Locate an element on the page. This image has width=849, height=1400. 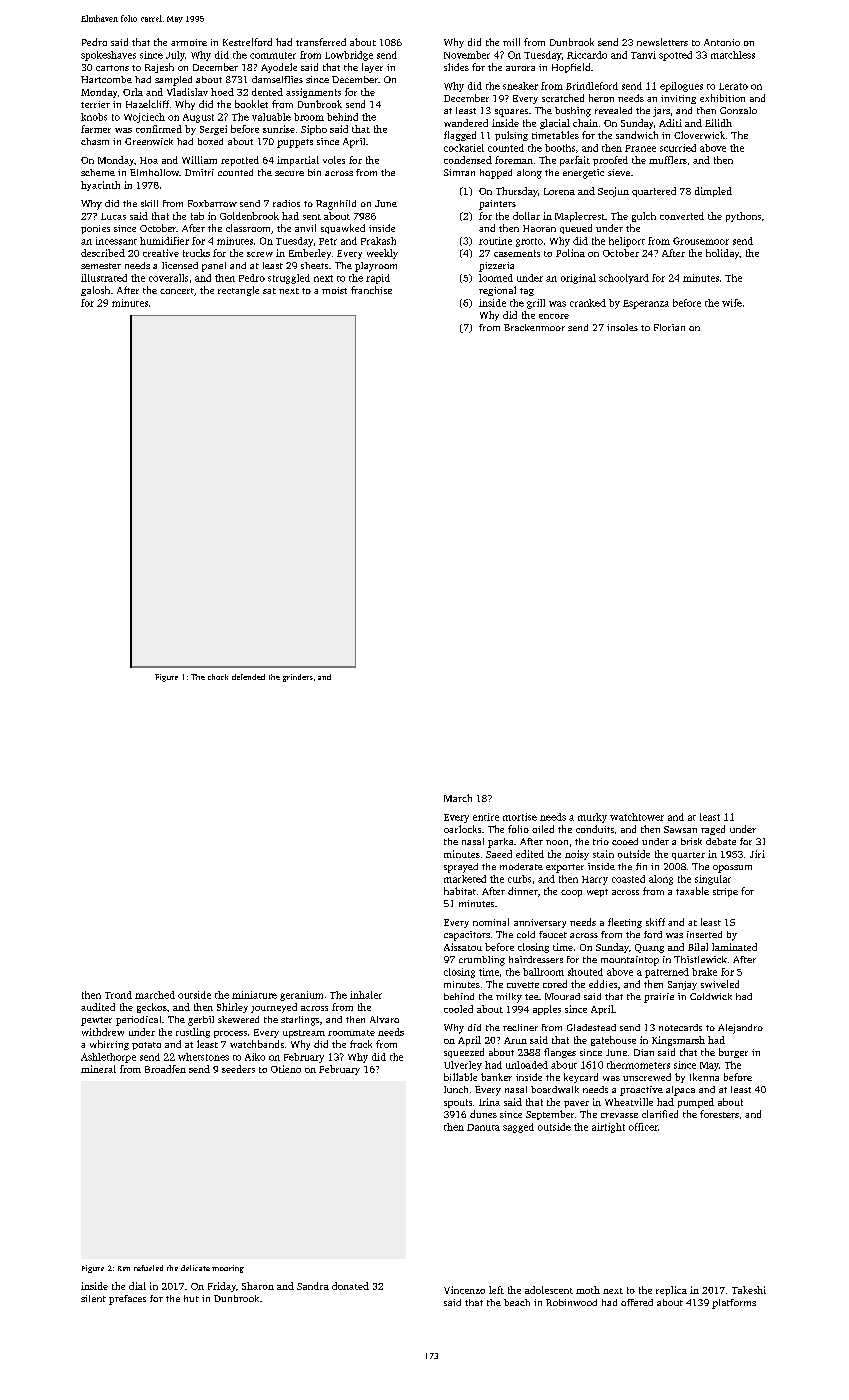
boxed is located at coordinates (210, 141).
